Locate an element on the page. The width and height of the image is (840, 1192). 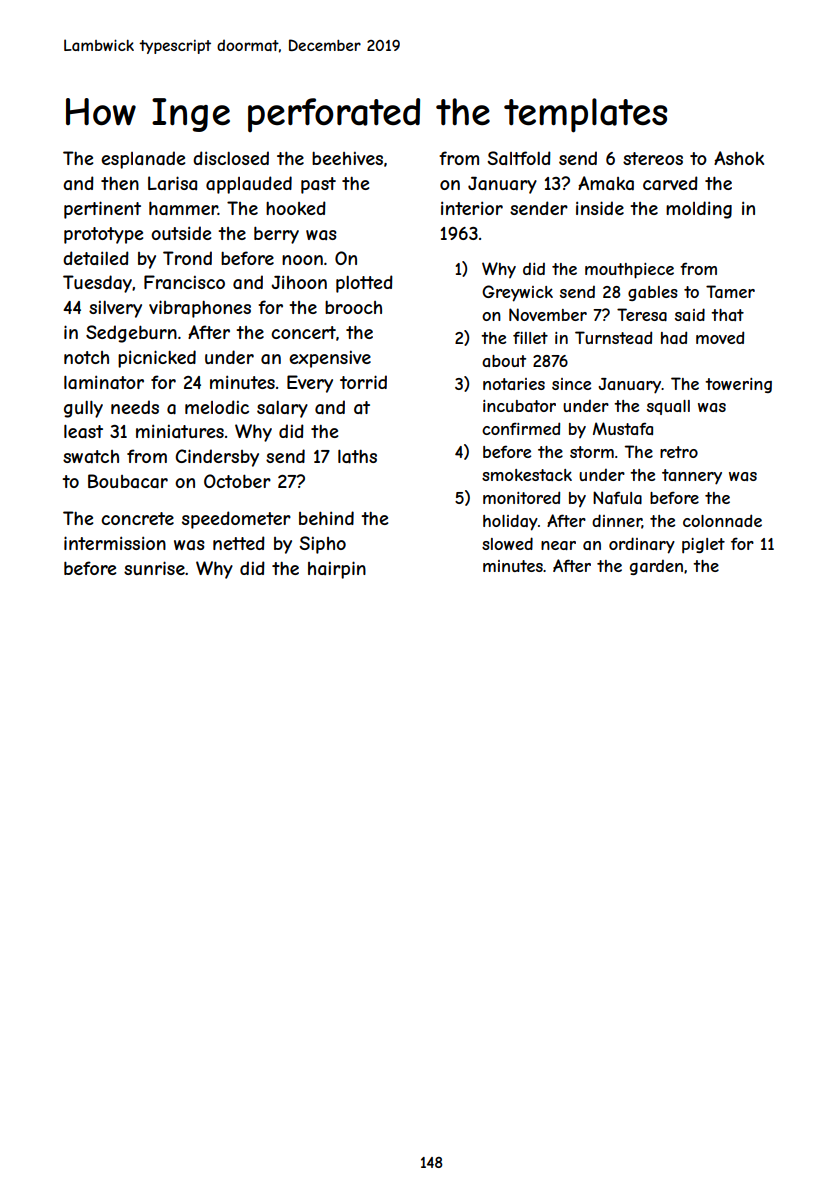
Ashok is located at coordinates (739, 158).
